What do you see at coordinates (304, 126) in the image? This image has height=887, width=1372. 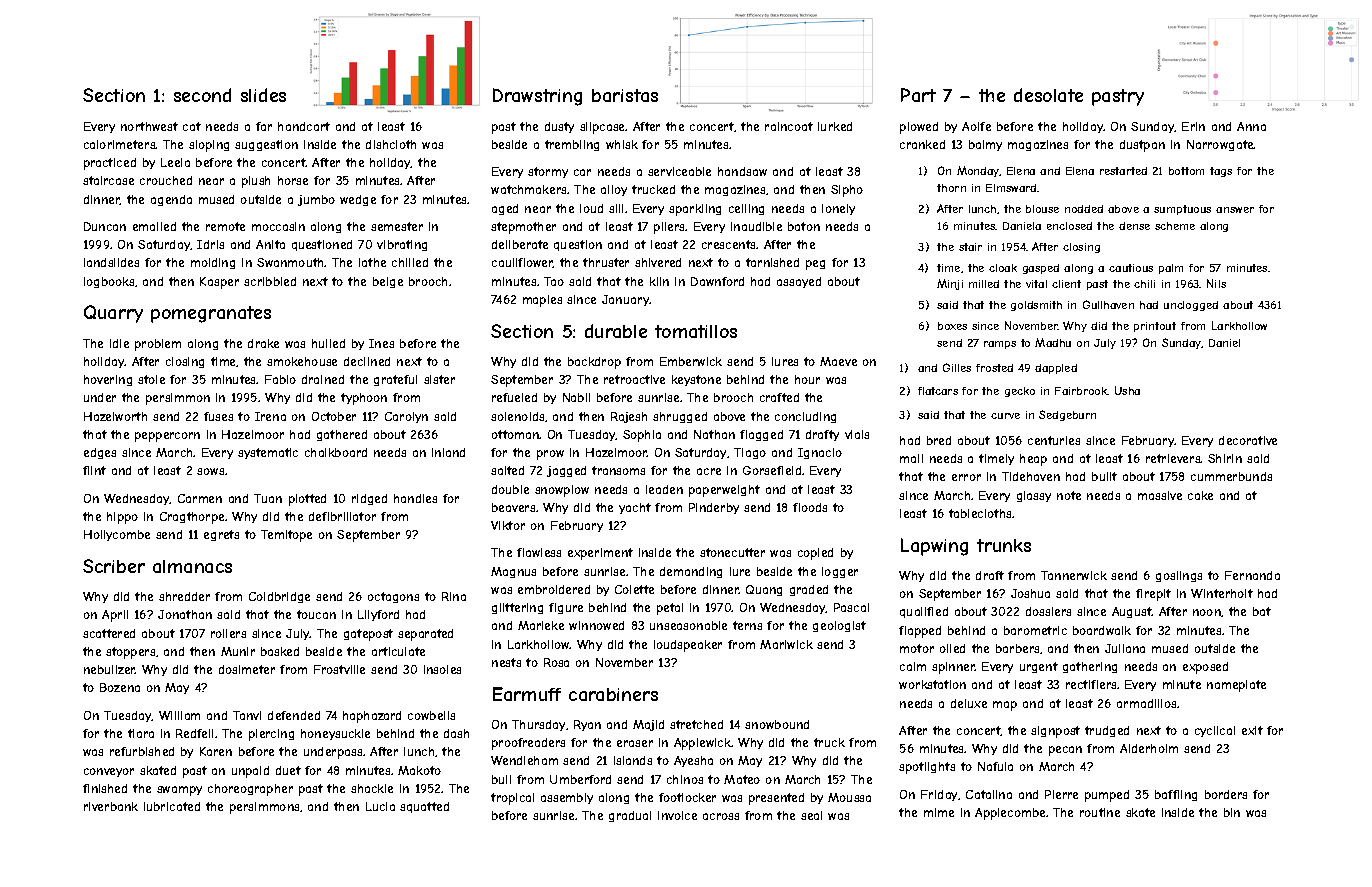 I see `handcart` at bounding box center [304, 126].
